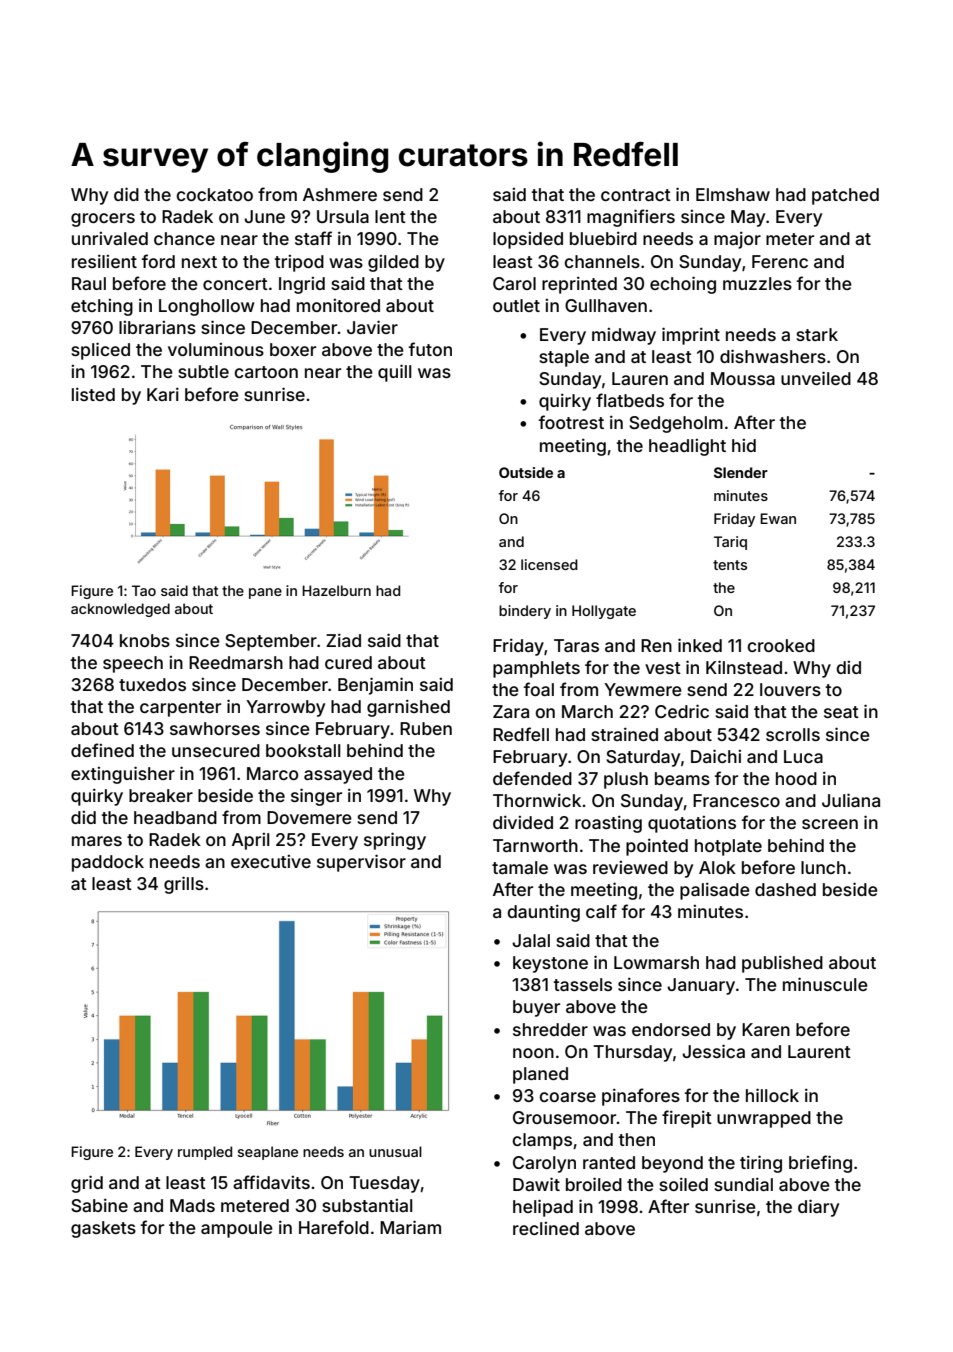  I want to click on speech, so click(133, 664).
